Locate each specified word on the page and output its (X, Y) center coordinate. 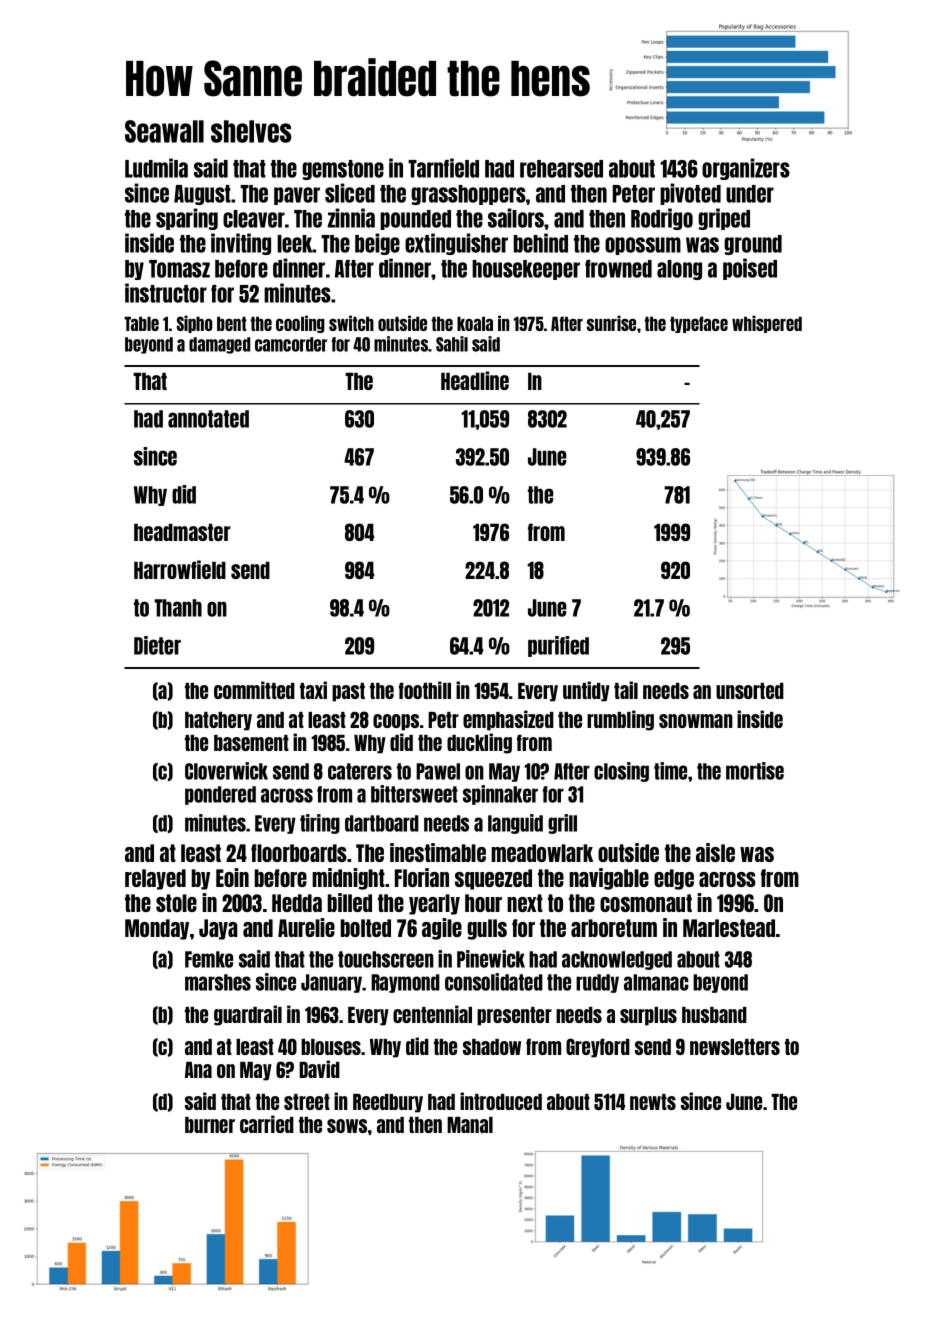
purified (558, 646)
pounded (415, 220)
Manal (470, 1125)
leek (295, 244)
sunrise (611, 323)
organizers (746, 169)
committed (254, 690)
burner (210, 1125)
